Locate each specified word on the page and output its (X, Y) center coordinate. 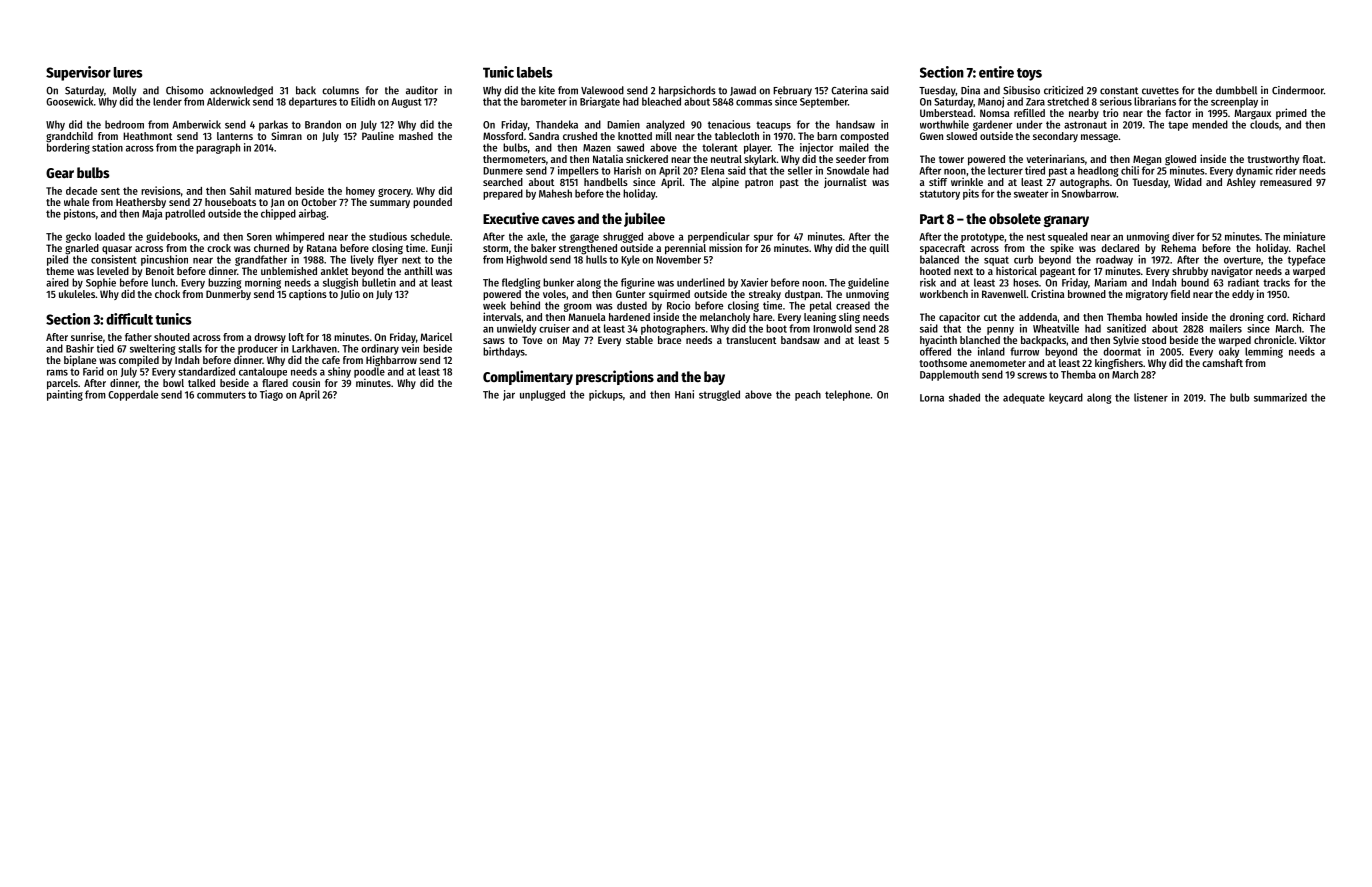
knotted (635, 136)
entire (996, 72)
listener (1151, 397)
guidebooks (172, 237)
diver (1183, 236)
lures (128, 72)
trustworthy (1273, 160)
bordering (68, 148)
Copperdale (133, 395)
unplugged (542, 395)
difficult (129, 319)
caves (558, 220)
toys (1029, 74)
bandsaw (800, 340)
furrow (1024, 351)
